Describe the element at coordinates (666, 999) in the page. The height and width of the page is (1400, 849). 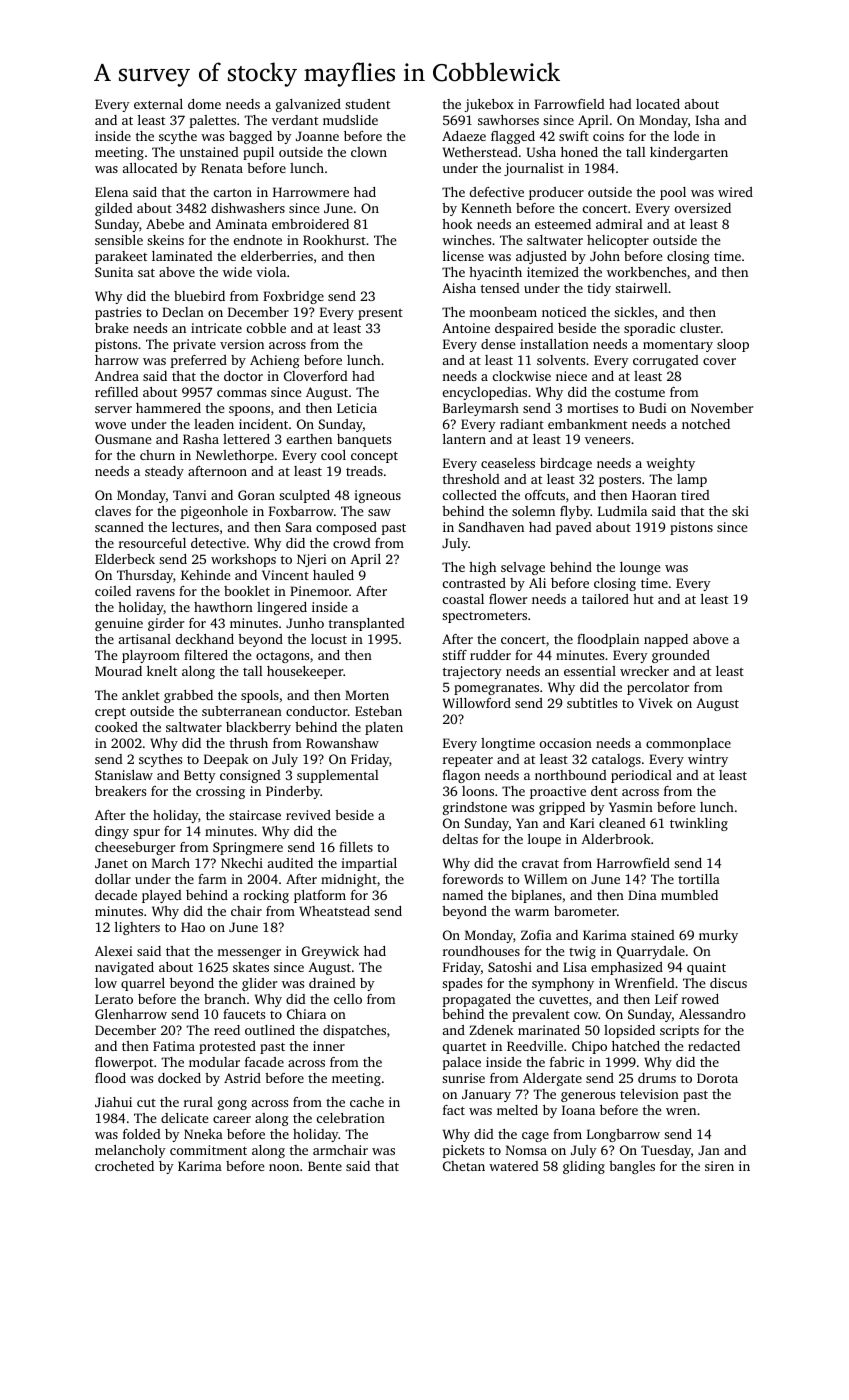
I see `Leif` at that location.
